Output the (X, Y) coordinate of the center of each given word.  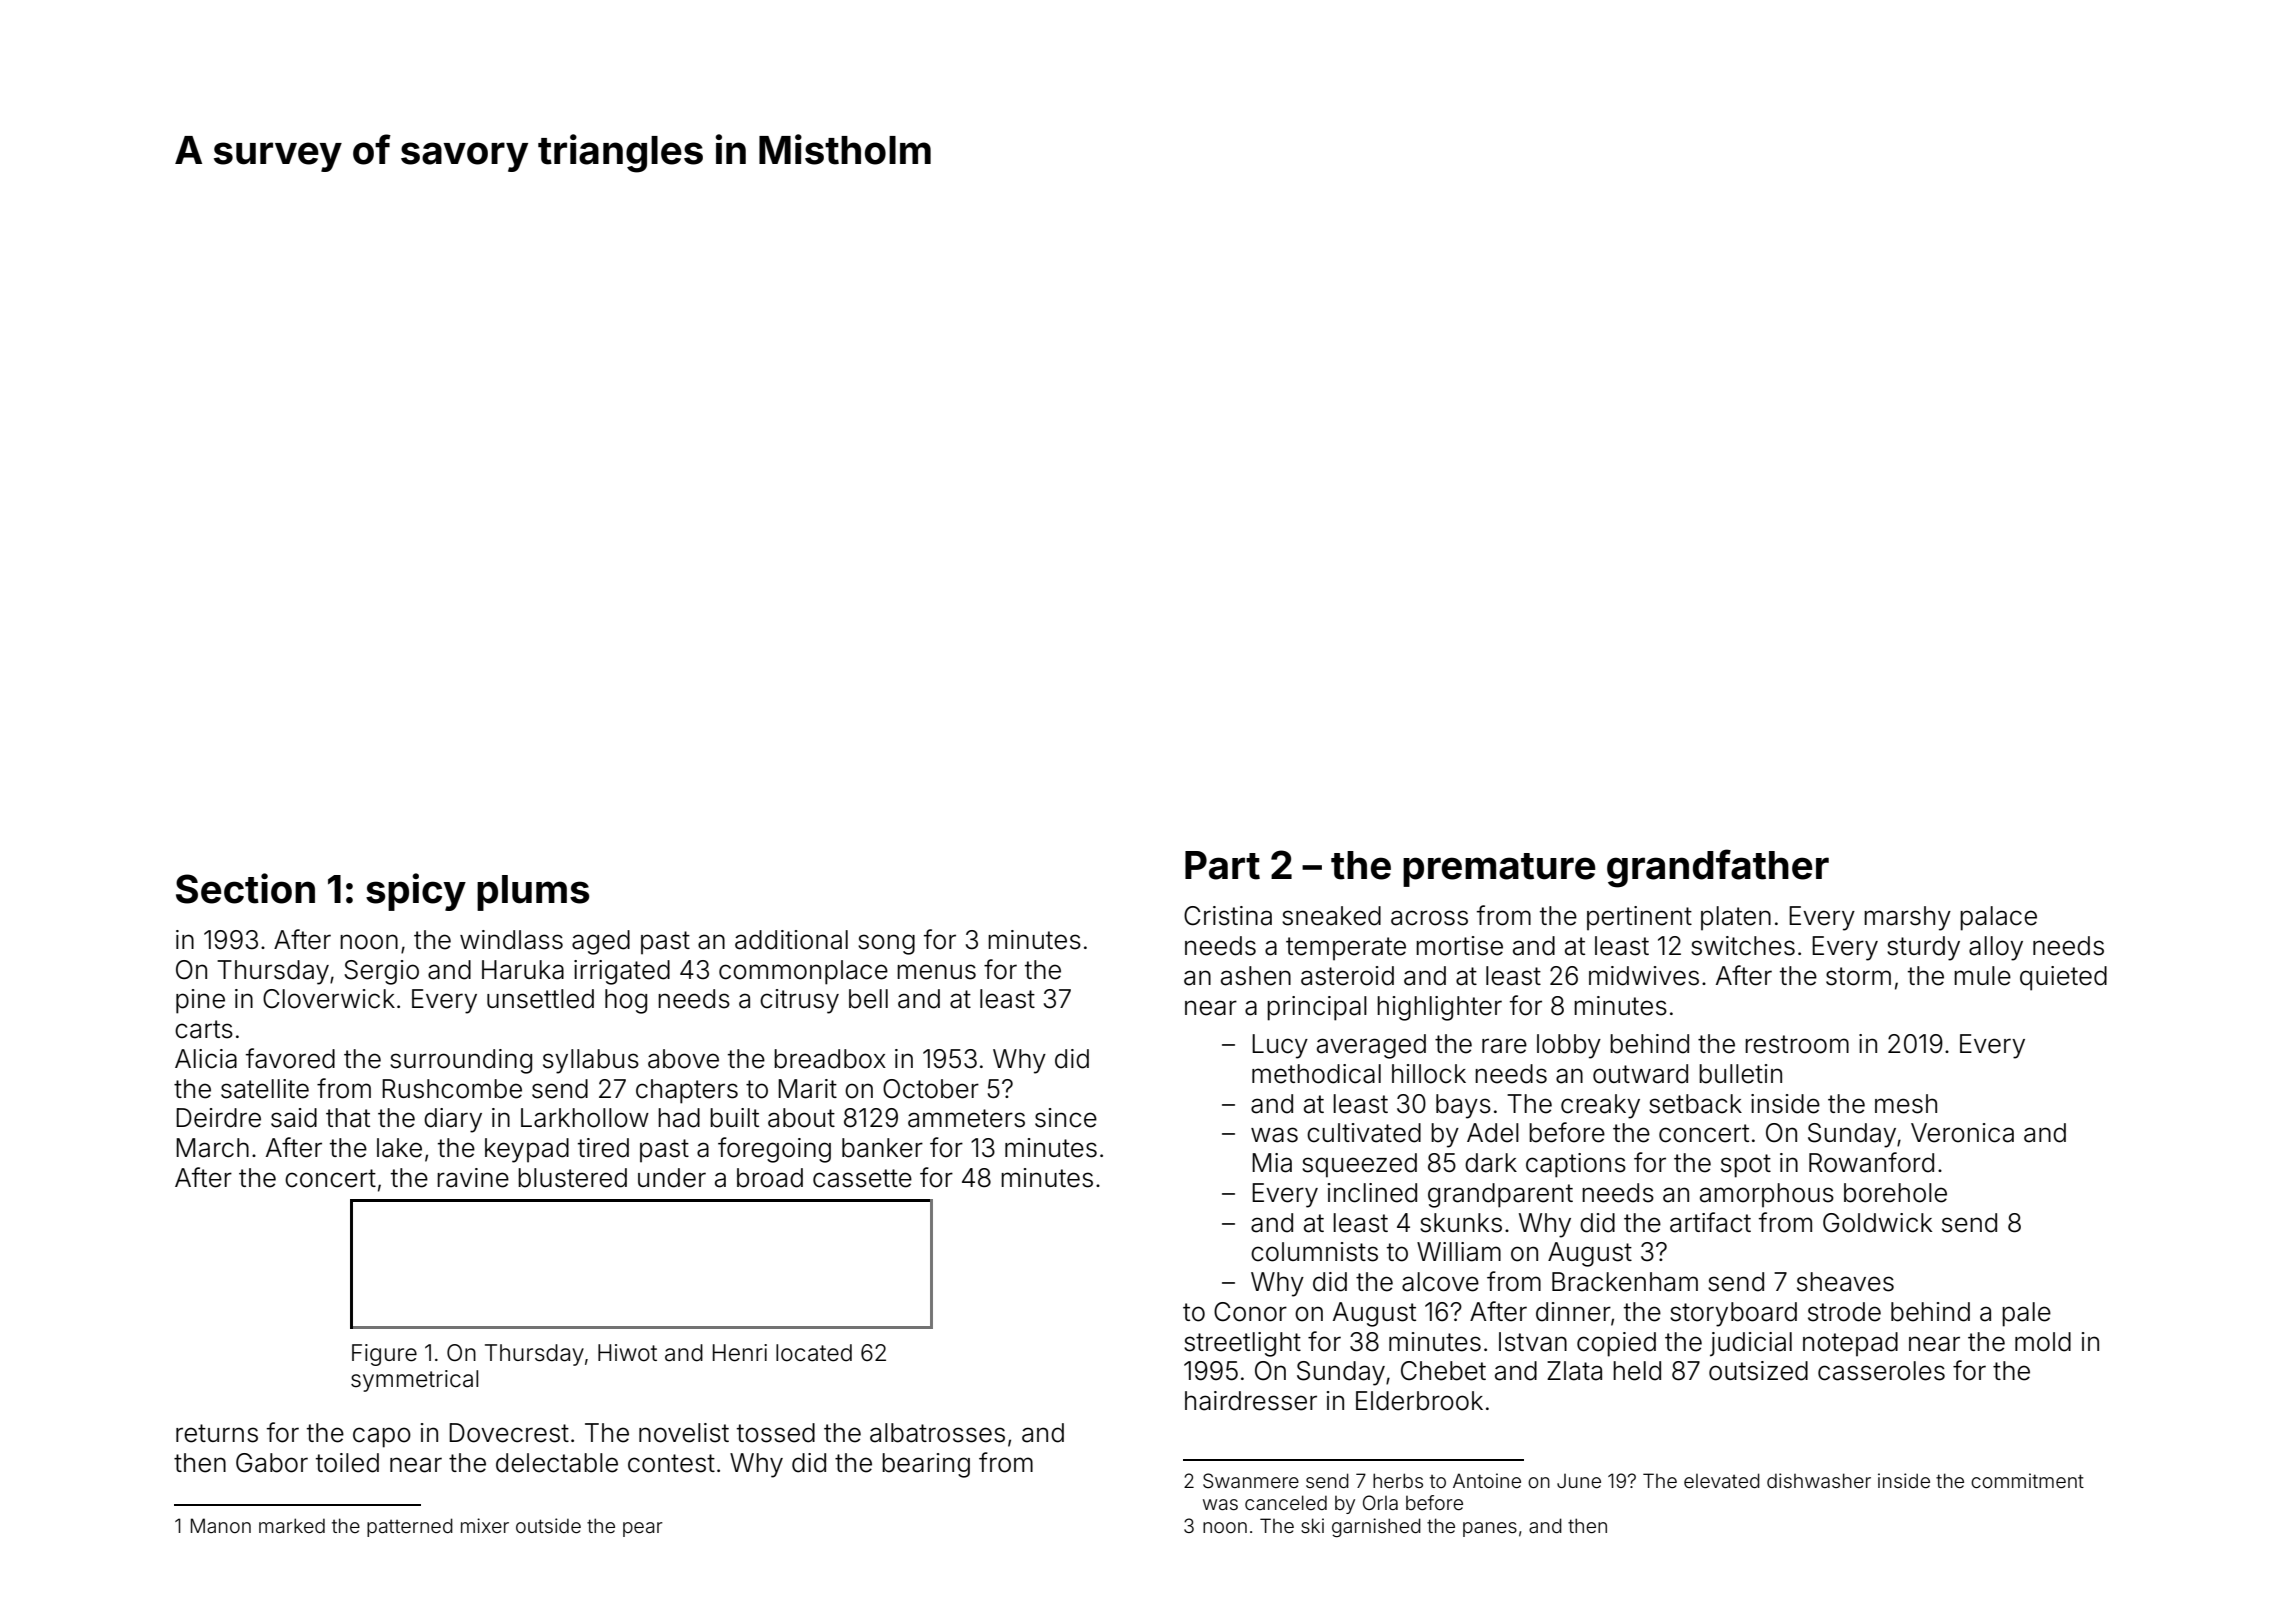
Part (1222, 865)
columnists (1314, 1252)
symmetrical (414, 1381)
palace (1998, 918)
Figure (384, 1355)
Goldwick (1877, 1223)
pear (643, 1529)
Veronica (1962, 1133)
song (886, 944)
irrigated (622, 972)
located (814, 1353)
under (672, 1178)
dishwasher (1819, 1480)
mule (1982, 976)
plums (533, 893)
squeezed (1359, 1165)
